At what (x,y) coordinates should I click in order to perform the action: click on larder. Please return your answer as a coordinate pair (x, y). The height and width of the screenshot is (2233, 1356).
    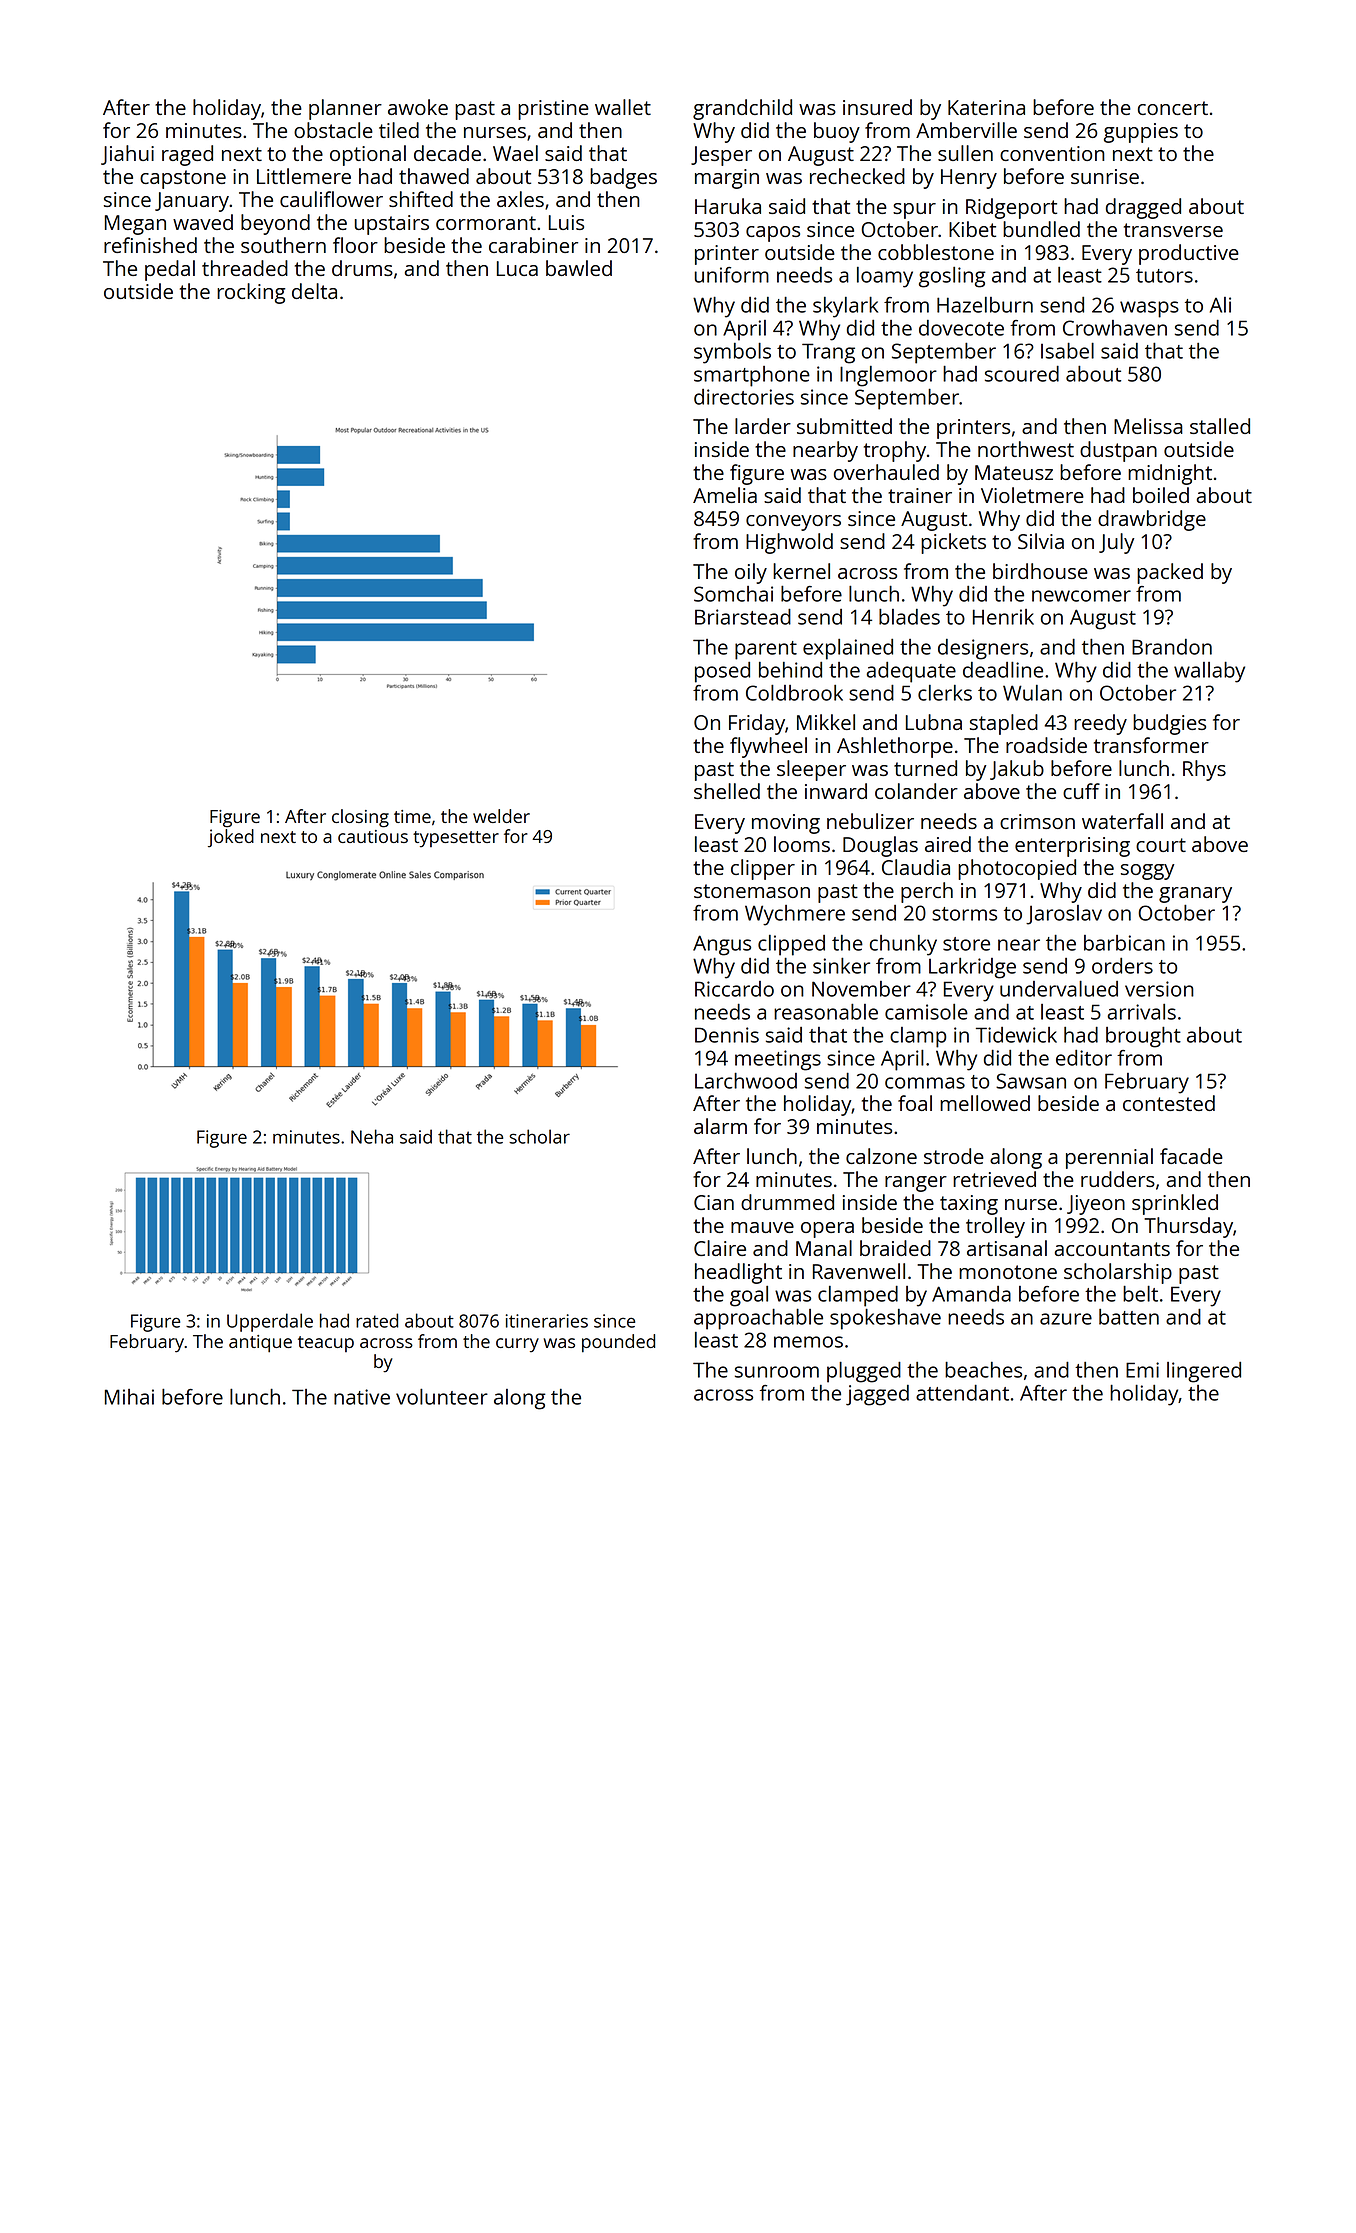
    Looking at the image, I should click on (763, 426).
